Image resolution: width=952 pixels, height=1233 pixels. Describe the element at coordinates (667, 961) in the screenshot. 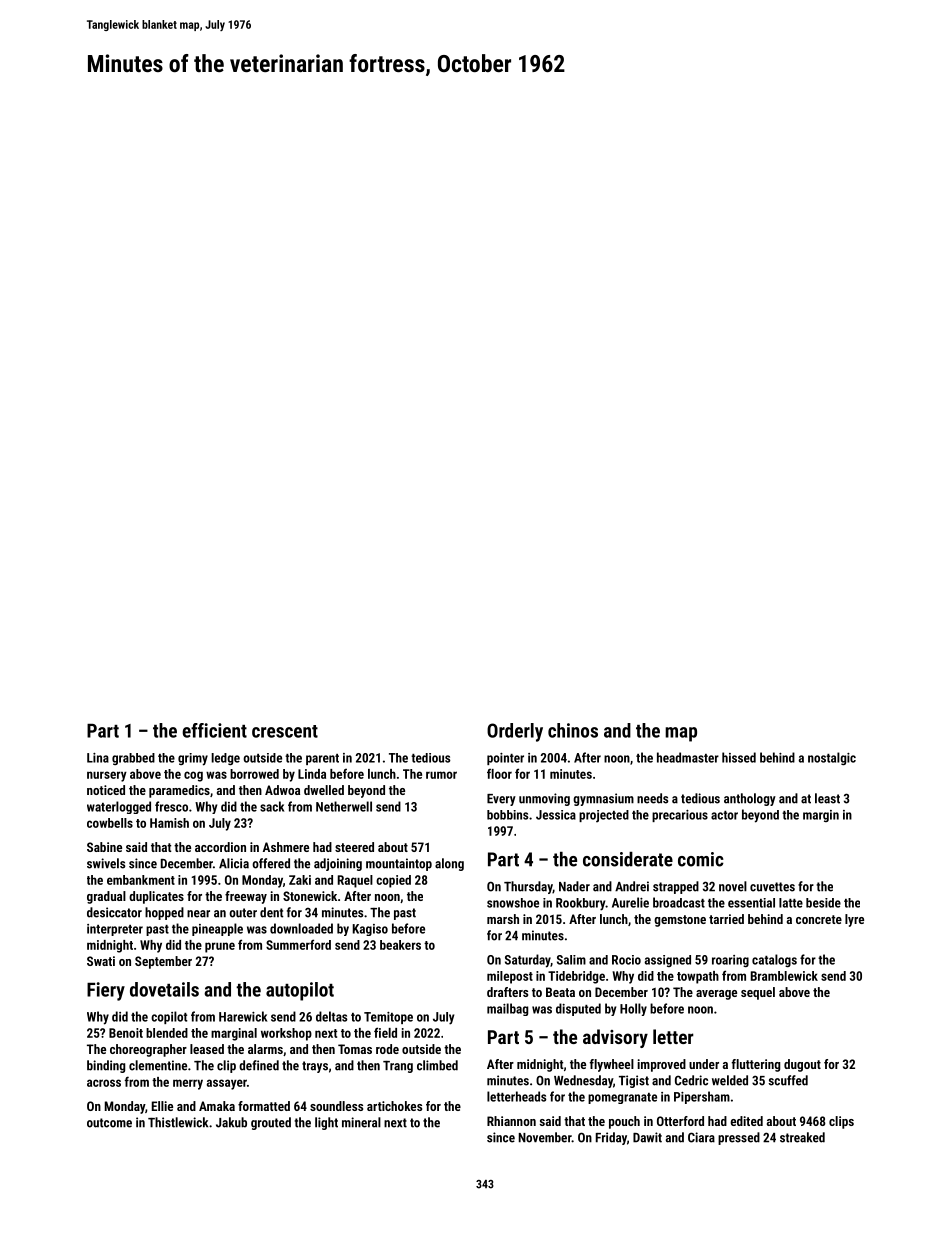

I see `assigned` at that location.
